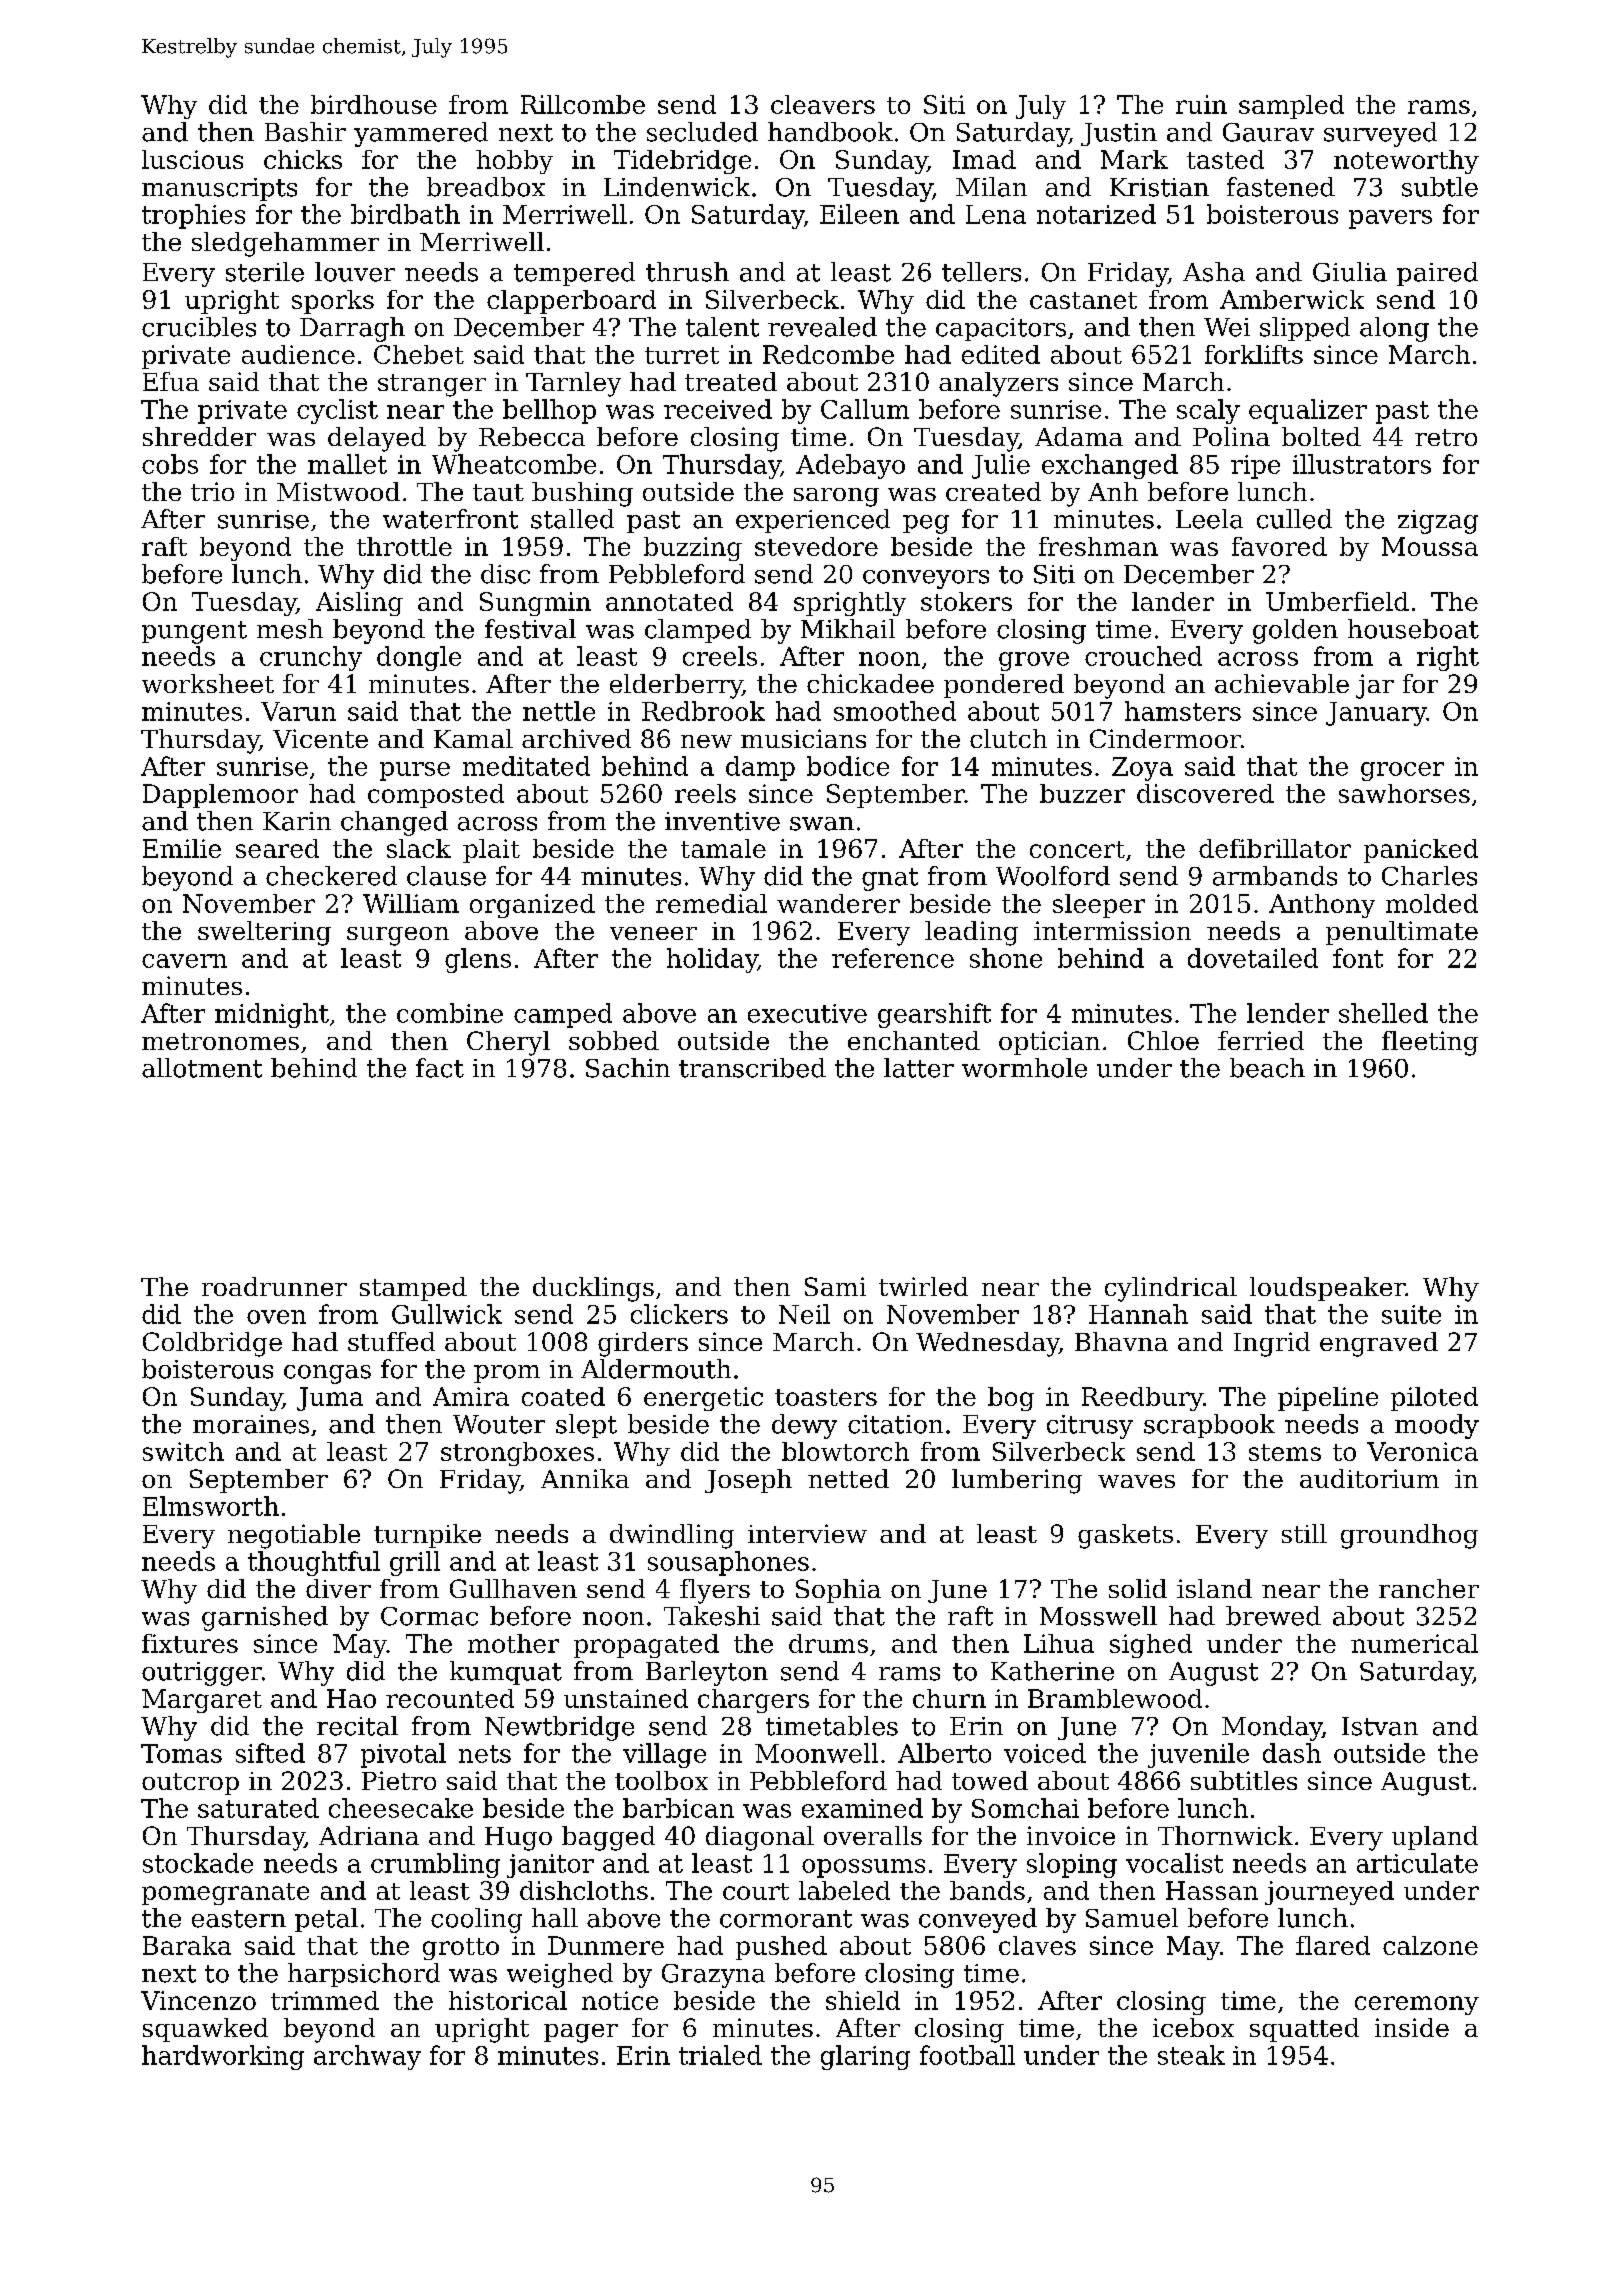  Describe the element at coordinates (274, 1286) in the document. I see `roadrunner` at that location.
